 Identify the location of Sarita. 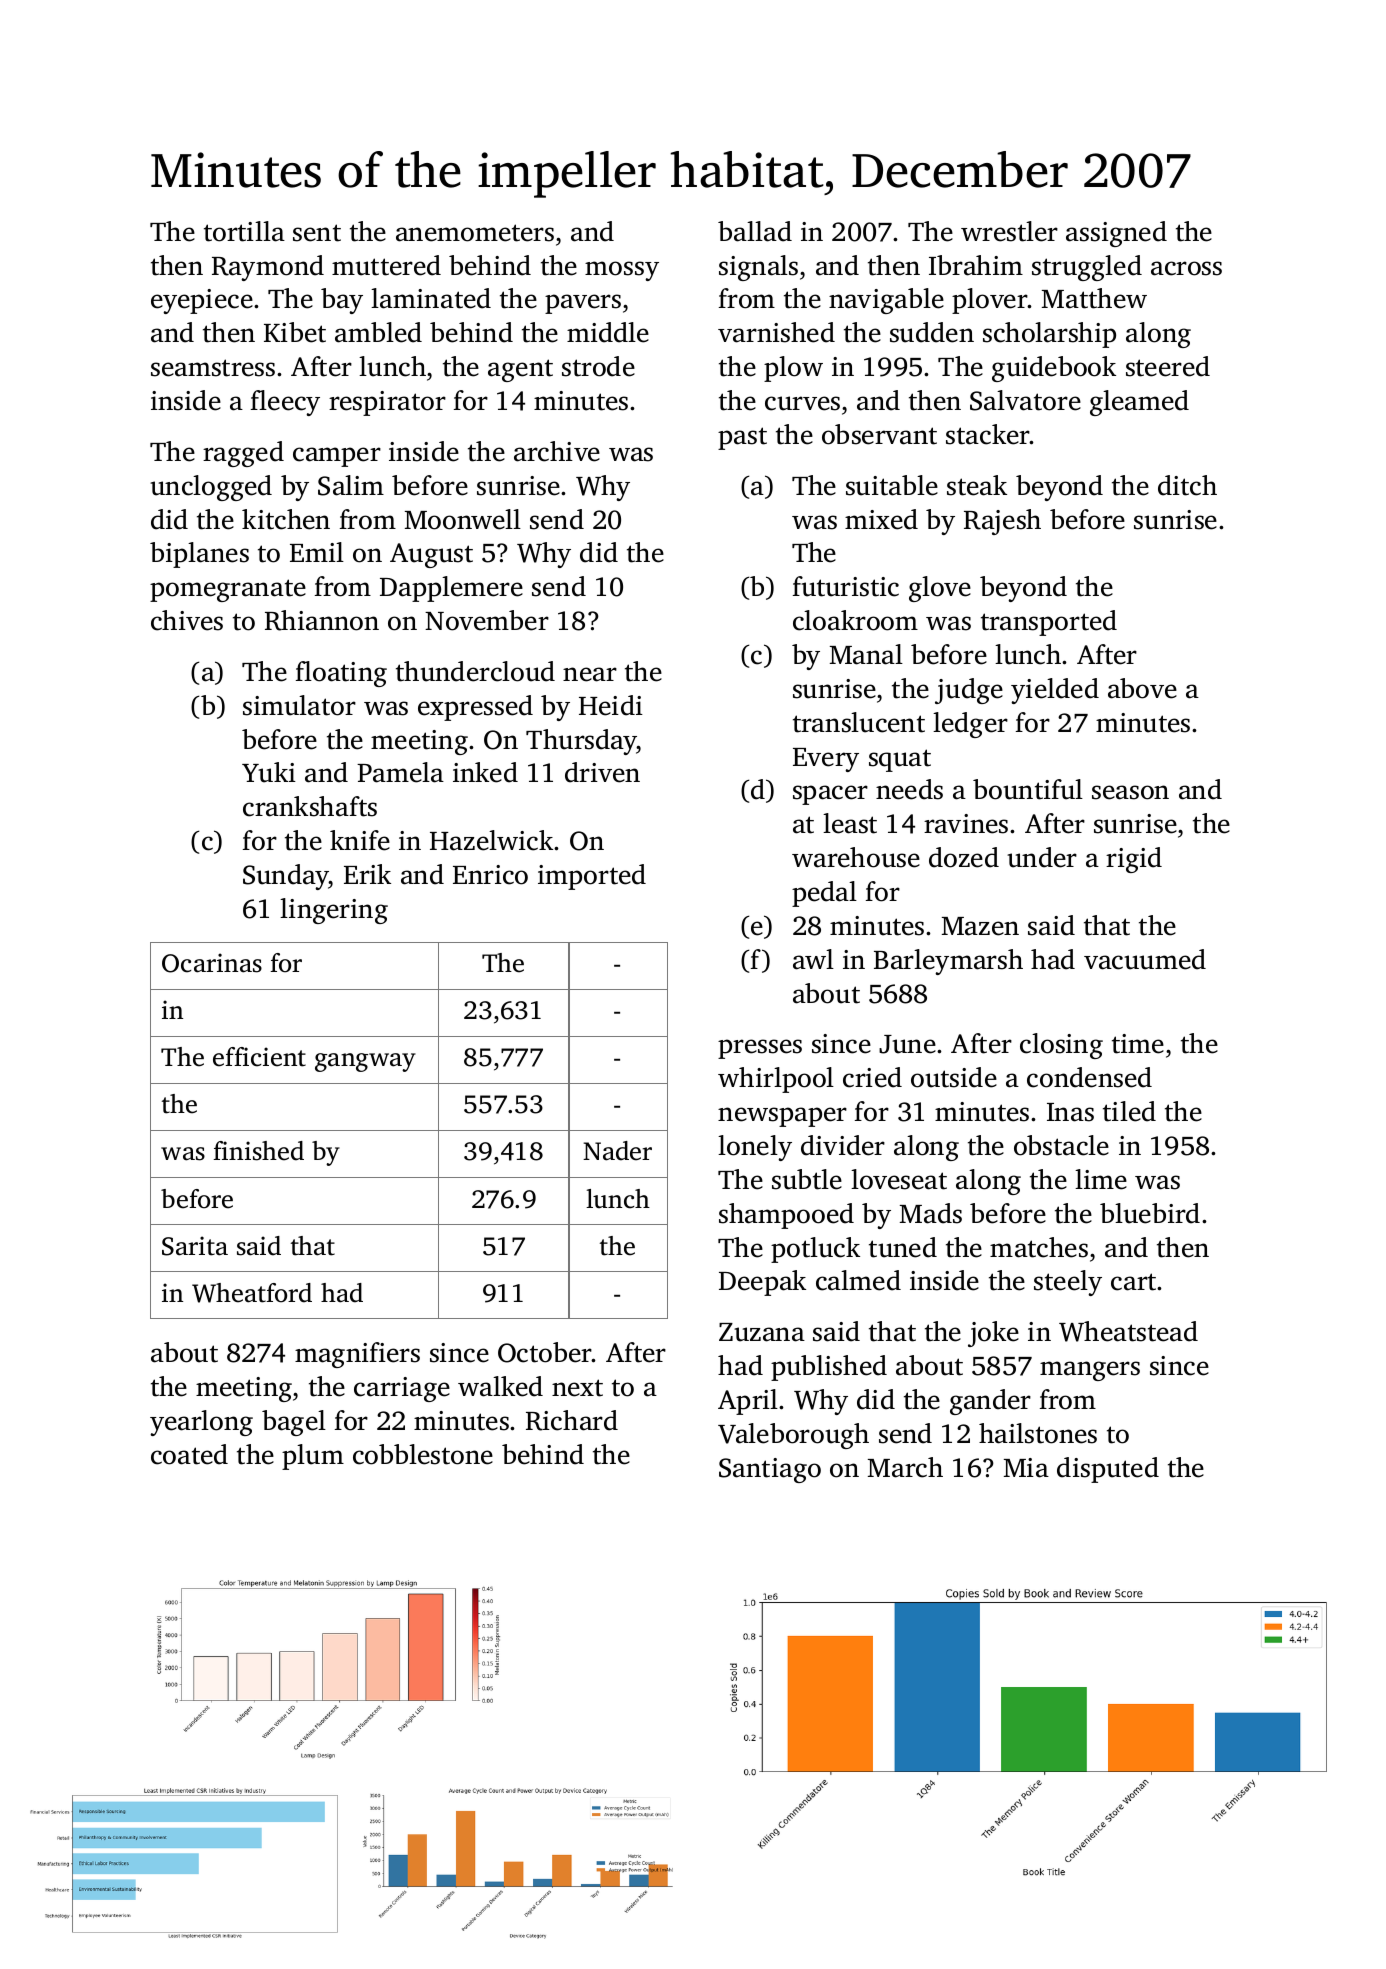
(195, 1246).
